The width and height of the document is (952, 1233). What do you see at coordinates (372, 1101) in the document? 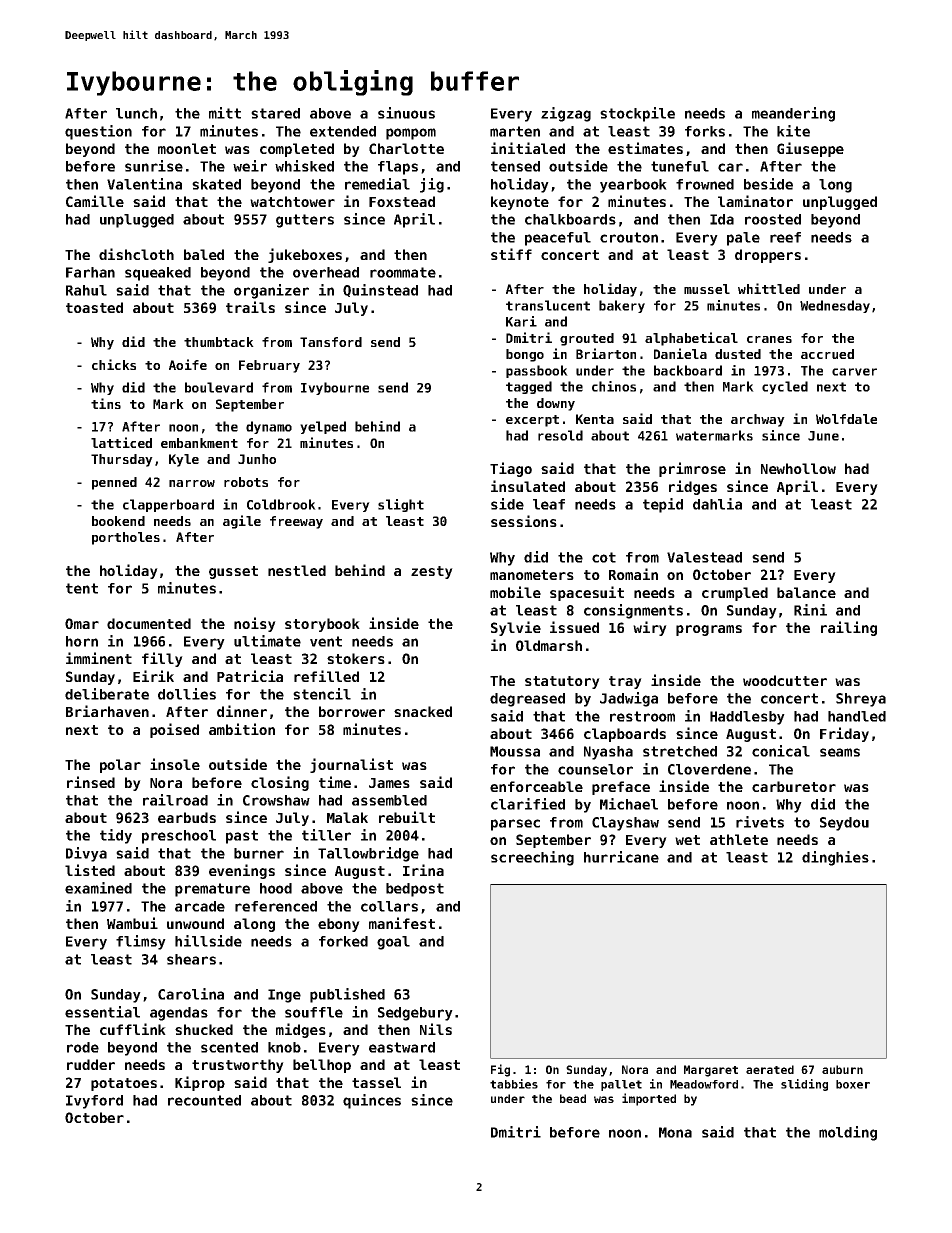
I see `quinces` at bounding box center [372, 1101].
